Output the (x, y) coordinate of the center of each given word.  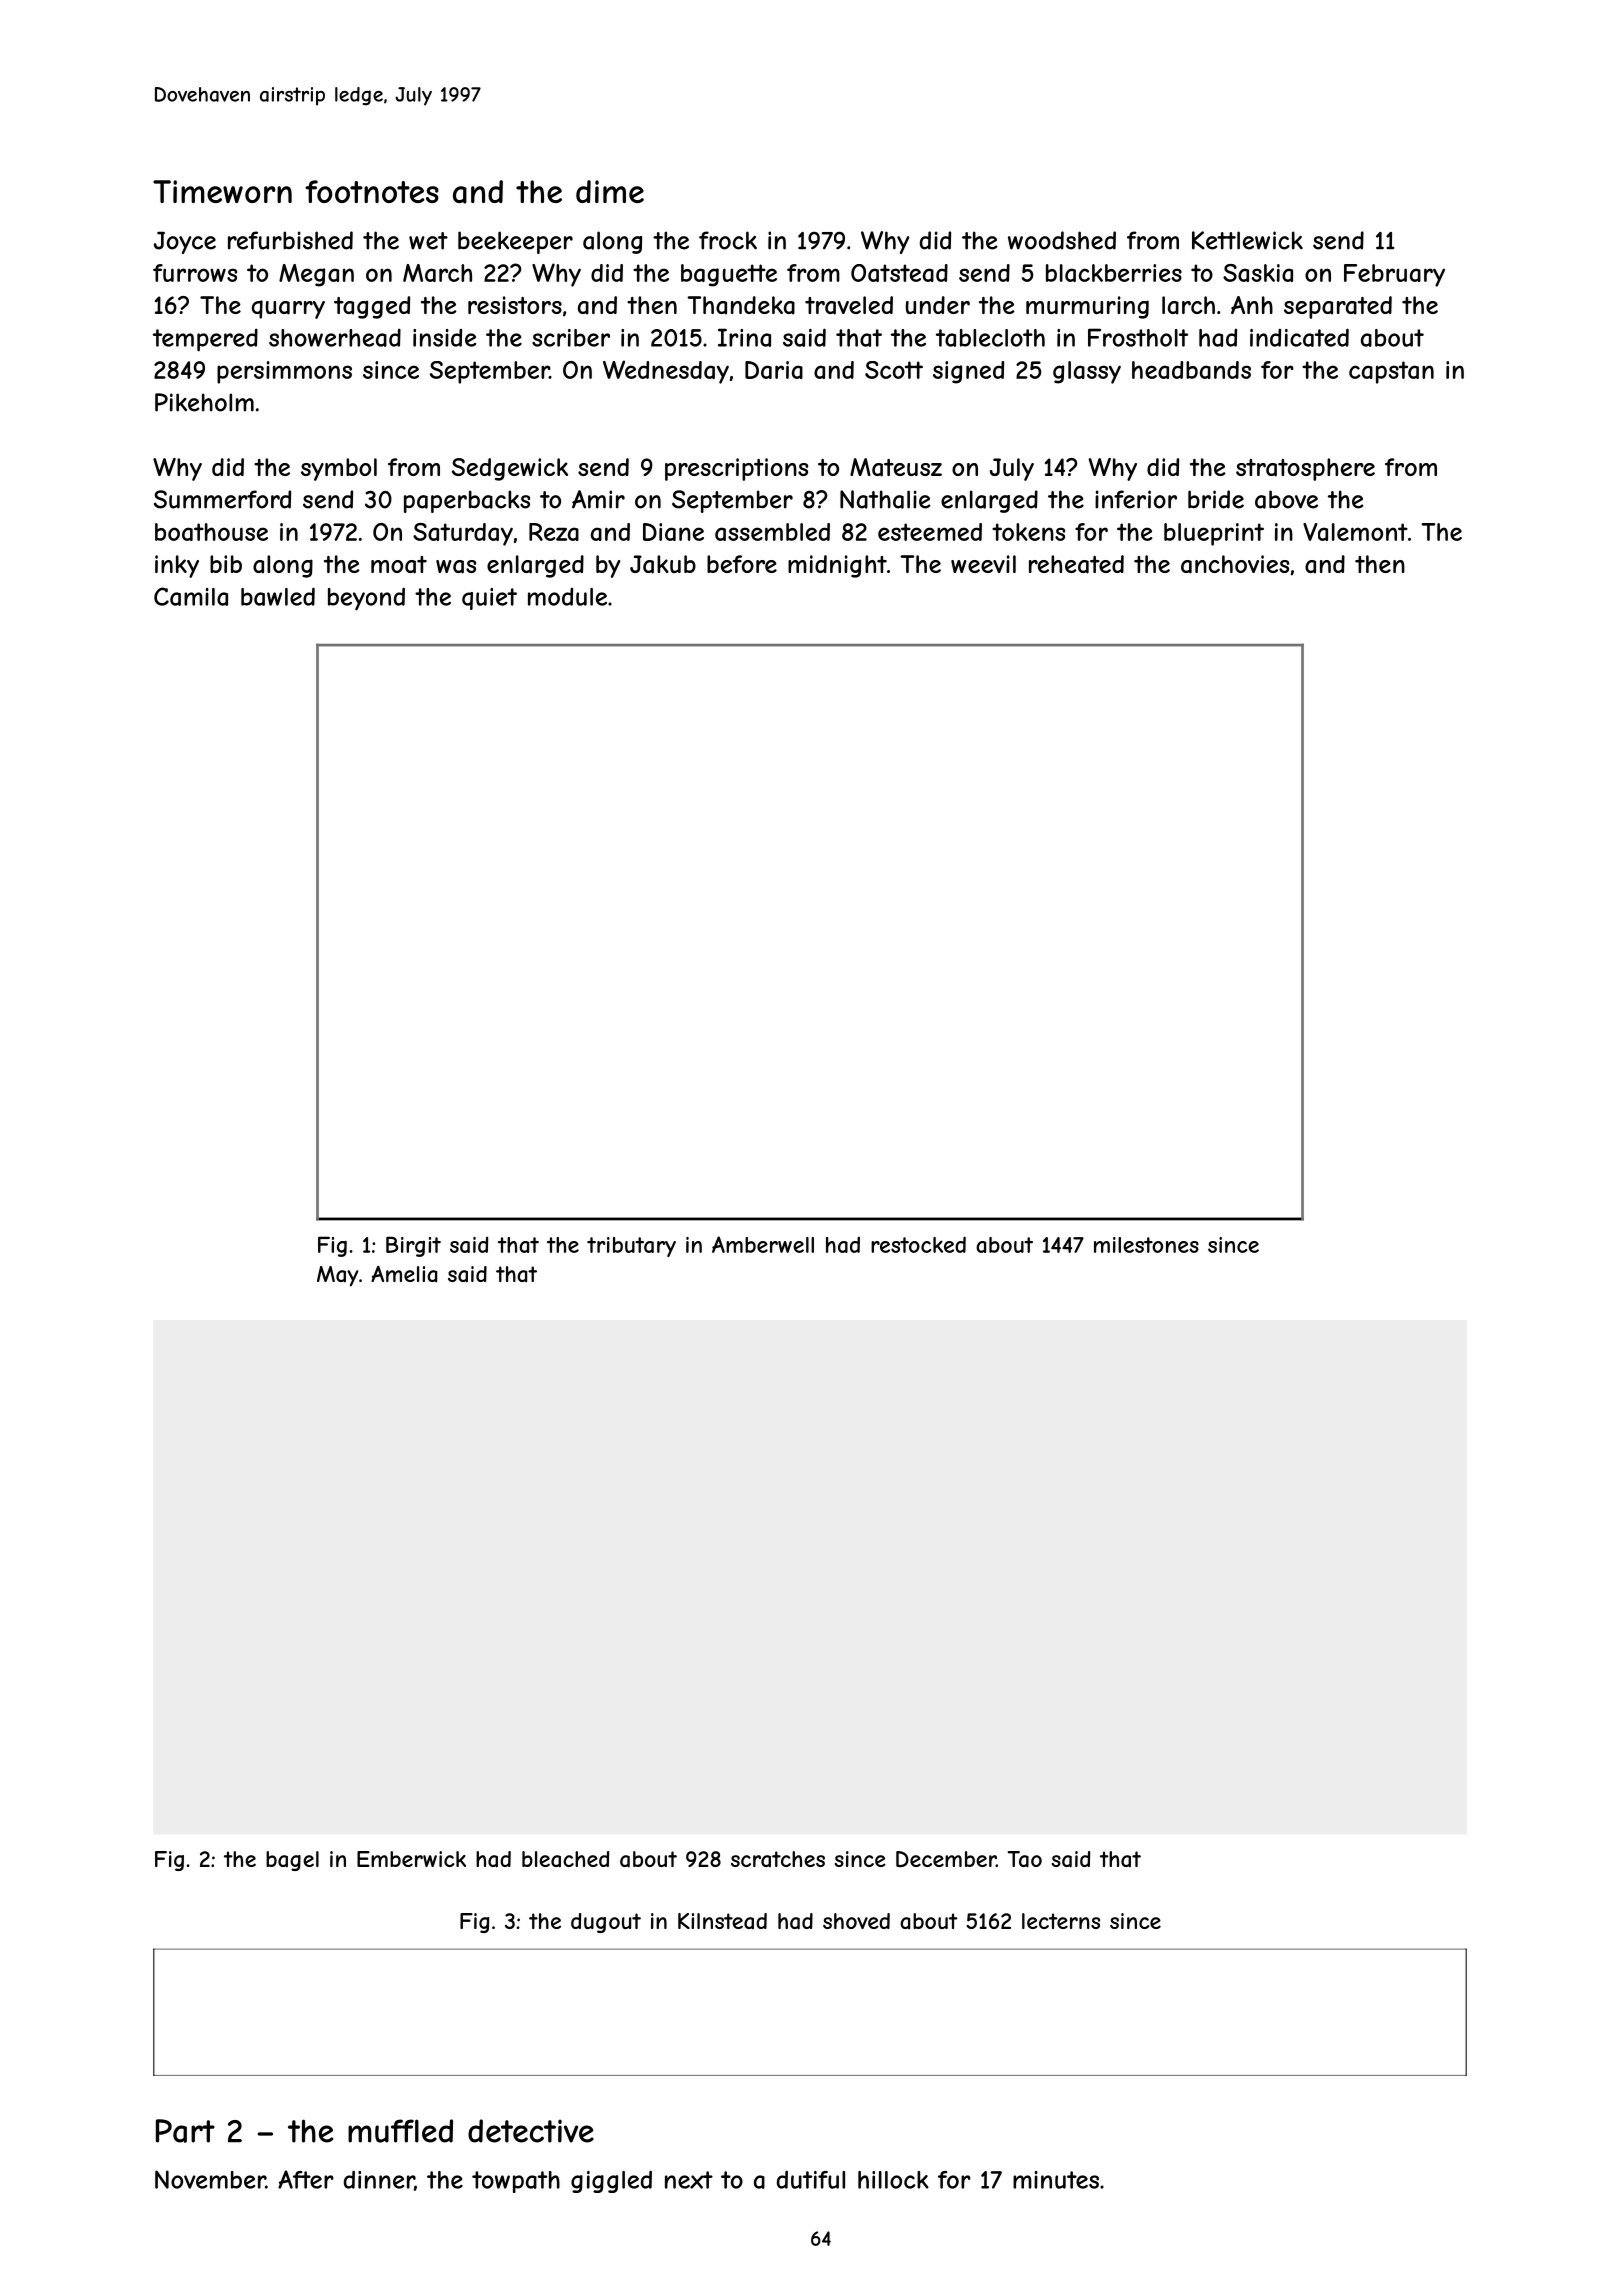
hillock (893, 2180)
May (338, 1276)
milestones (1146, 1245)
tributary (631, 1247)
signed (968, 372)
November (210, 2179)
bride (1216, 499)
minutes (1056, 2180)
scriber (571, 338)
